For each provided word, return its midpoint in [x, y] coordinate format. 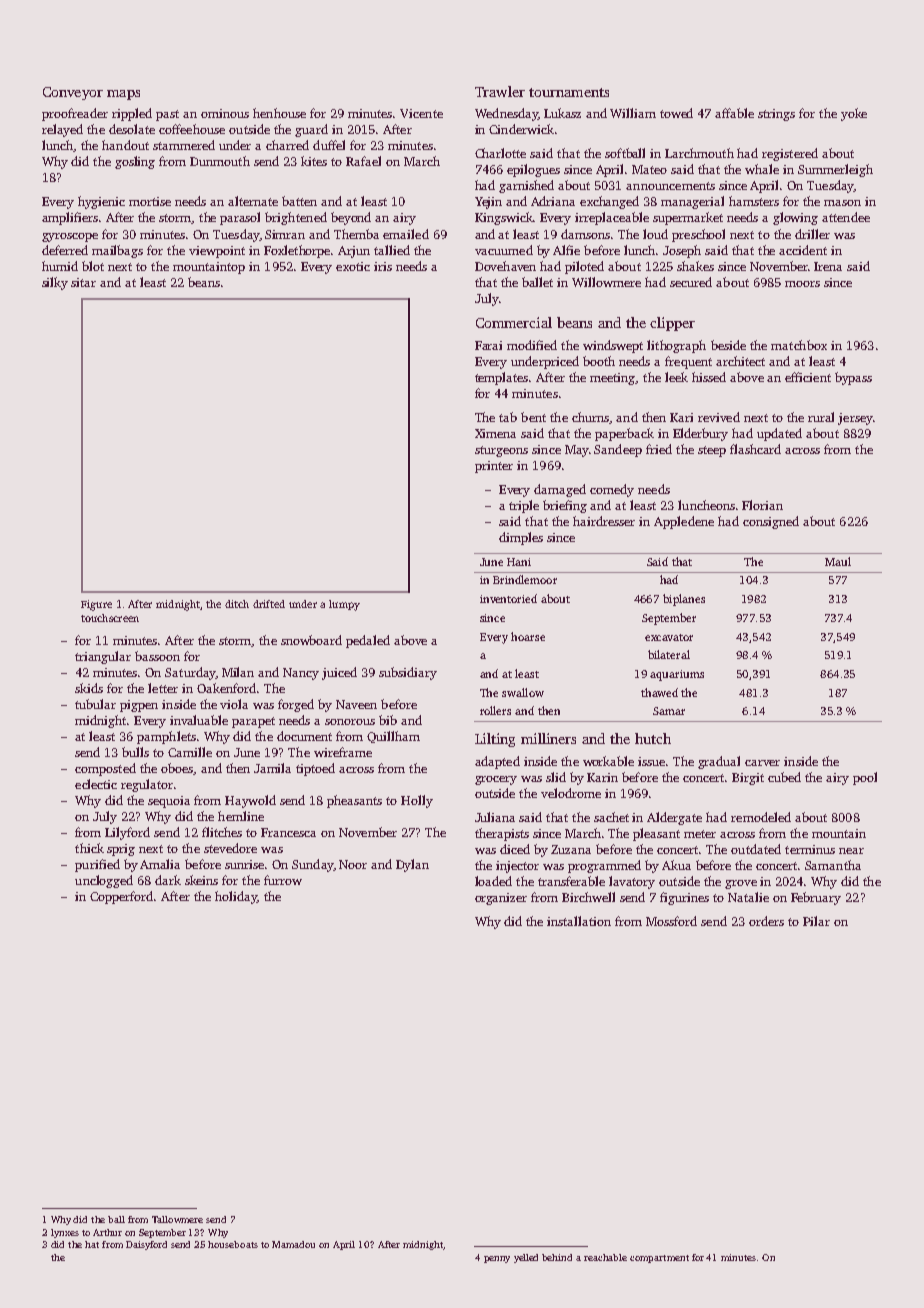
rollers [495, 710]
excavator [669, 637]
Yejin [488, 203]
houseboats [233, 1244]
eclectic [96, 784]
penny [497, 1259]
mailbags [117, 251]
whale [762, 169]
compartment [659, 1259]
